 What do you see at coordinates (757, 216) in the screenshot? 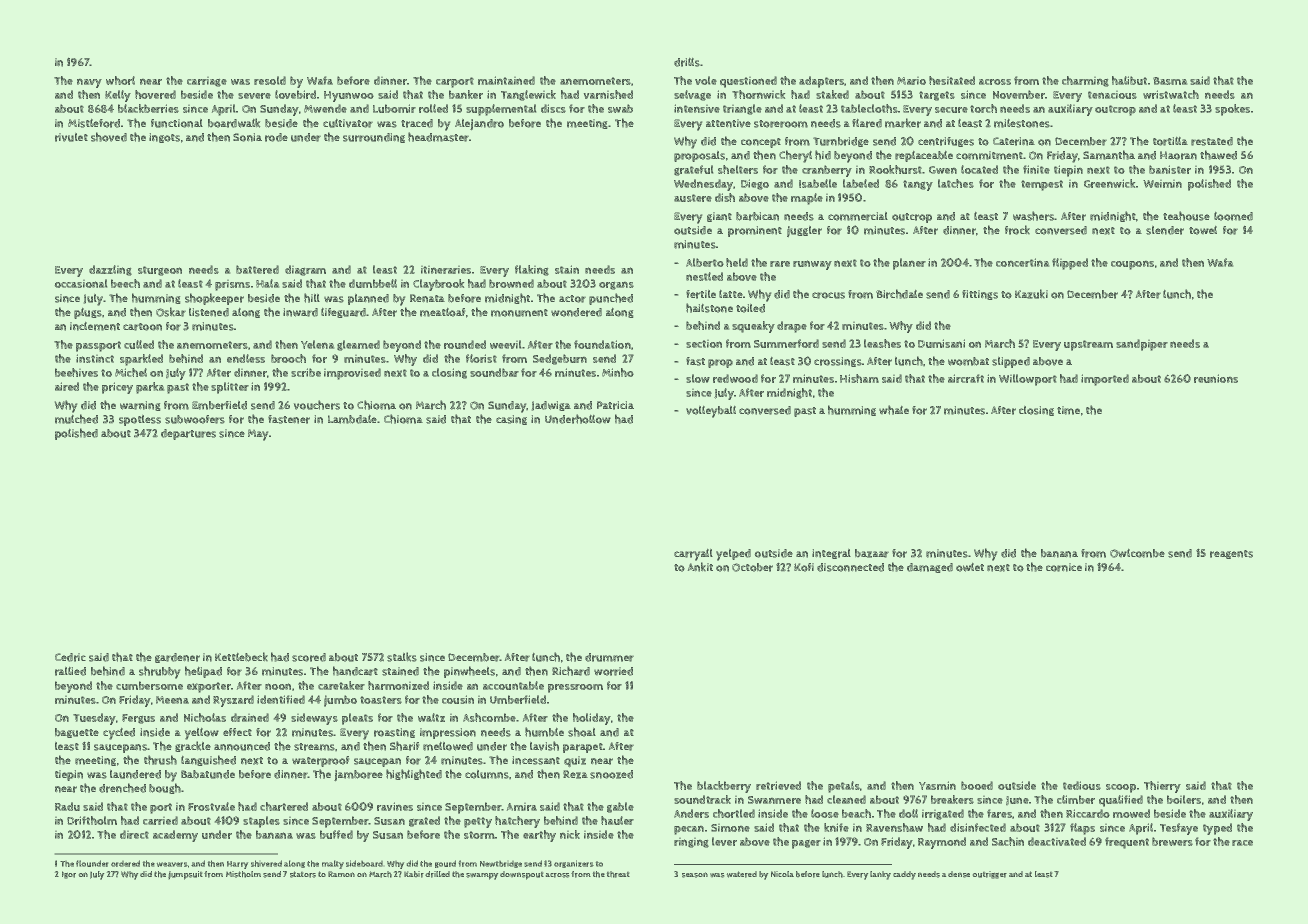
I see `barbican` at bounding box center [757, 216].
